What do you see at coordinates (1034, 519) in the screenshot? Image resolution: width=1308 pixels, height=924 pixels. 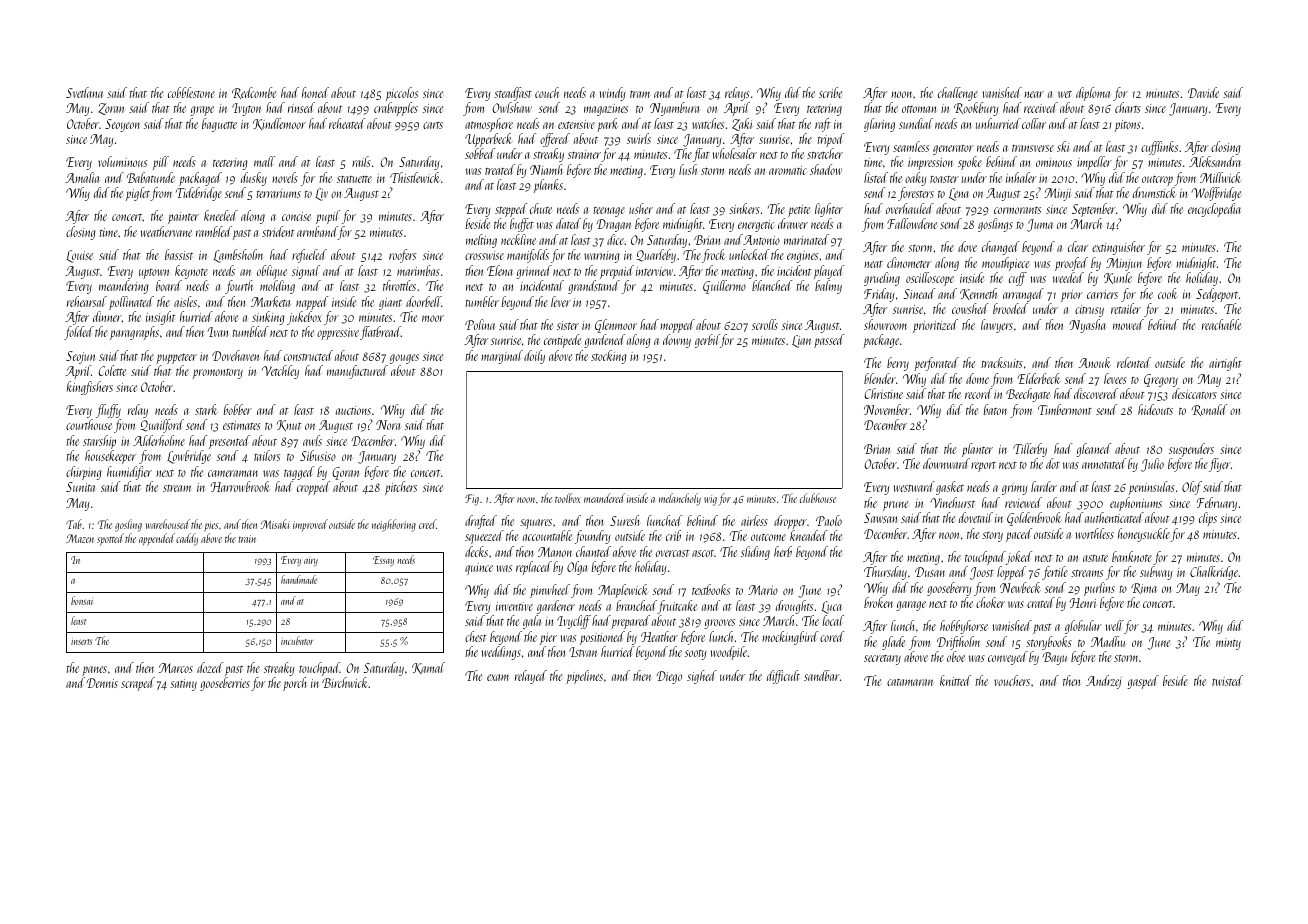 I see `Goldenbrook` at bounding box center [1034, 519].
